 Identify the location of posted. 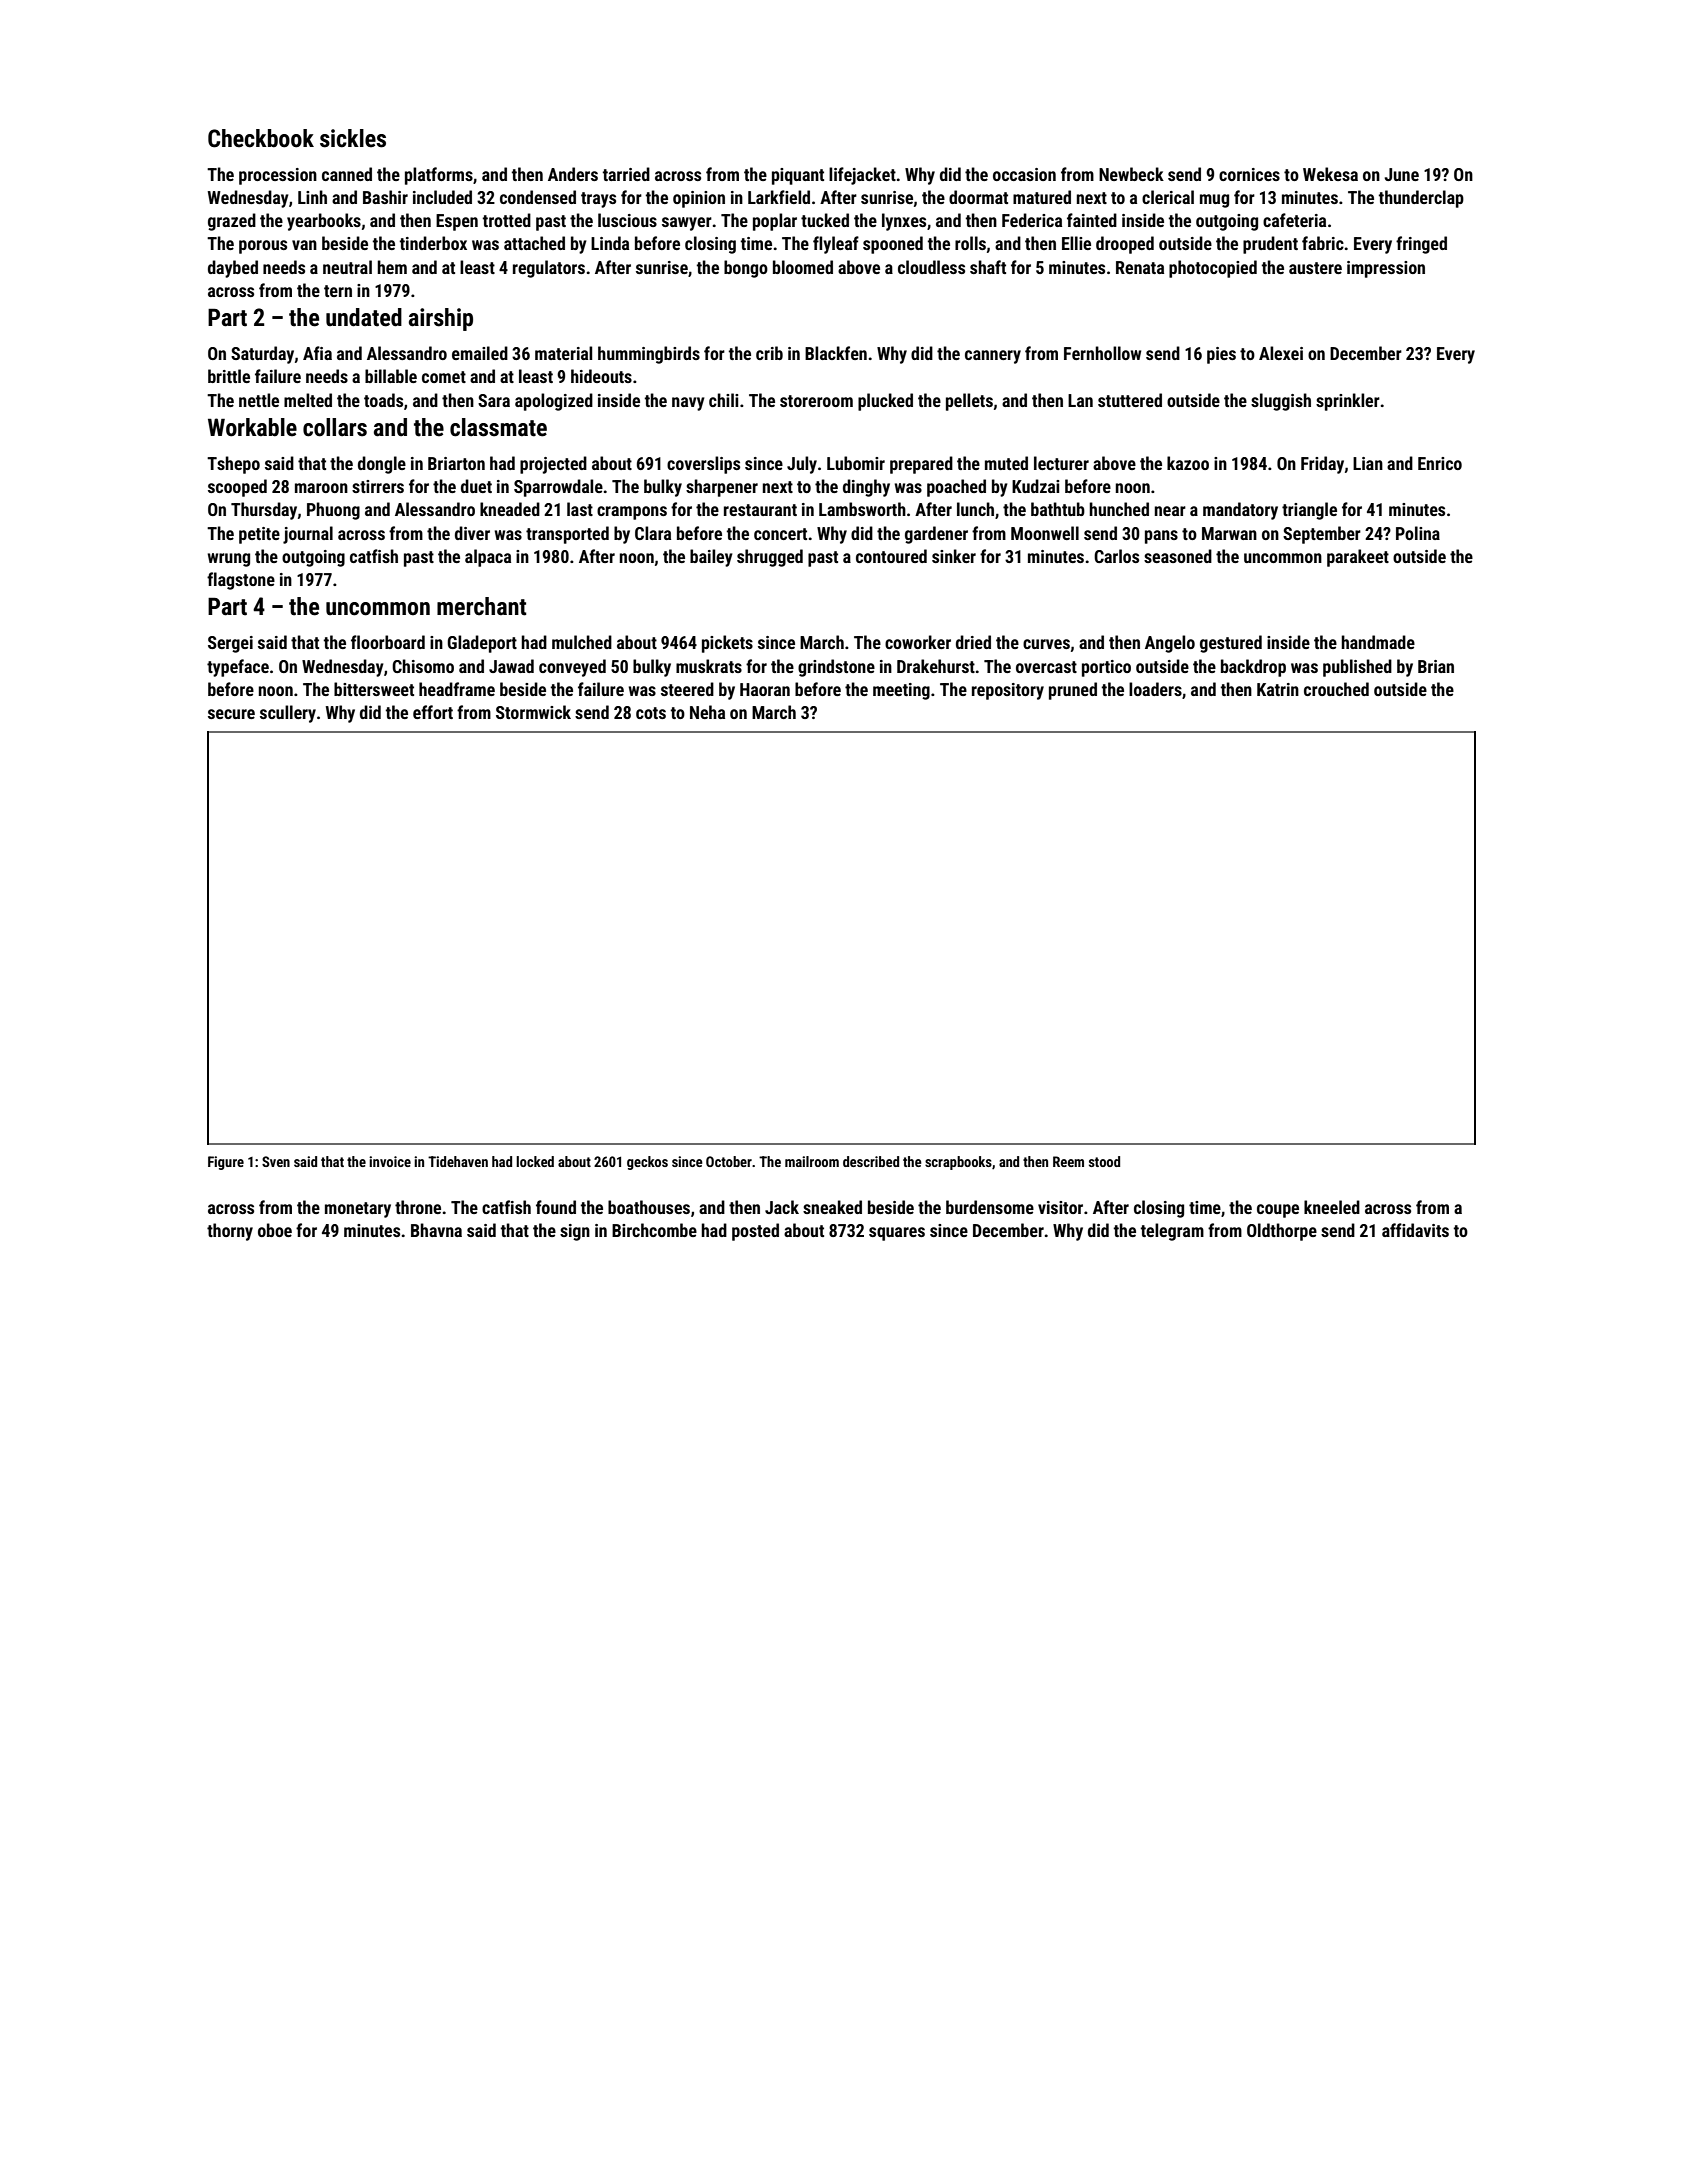
(755, 1232).
